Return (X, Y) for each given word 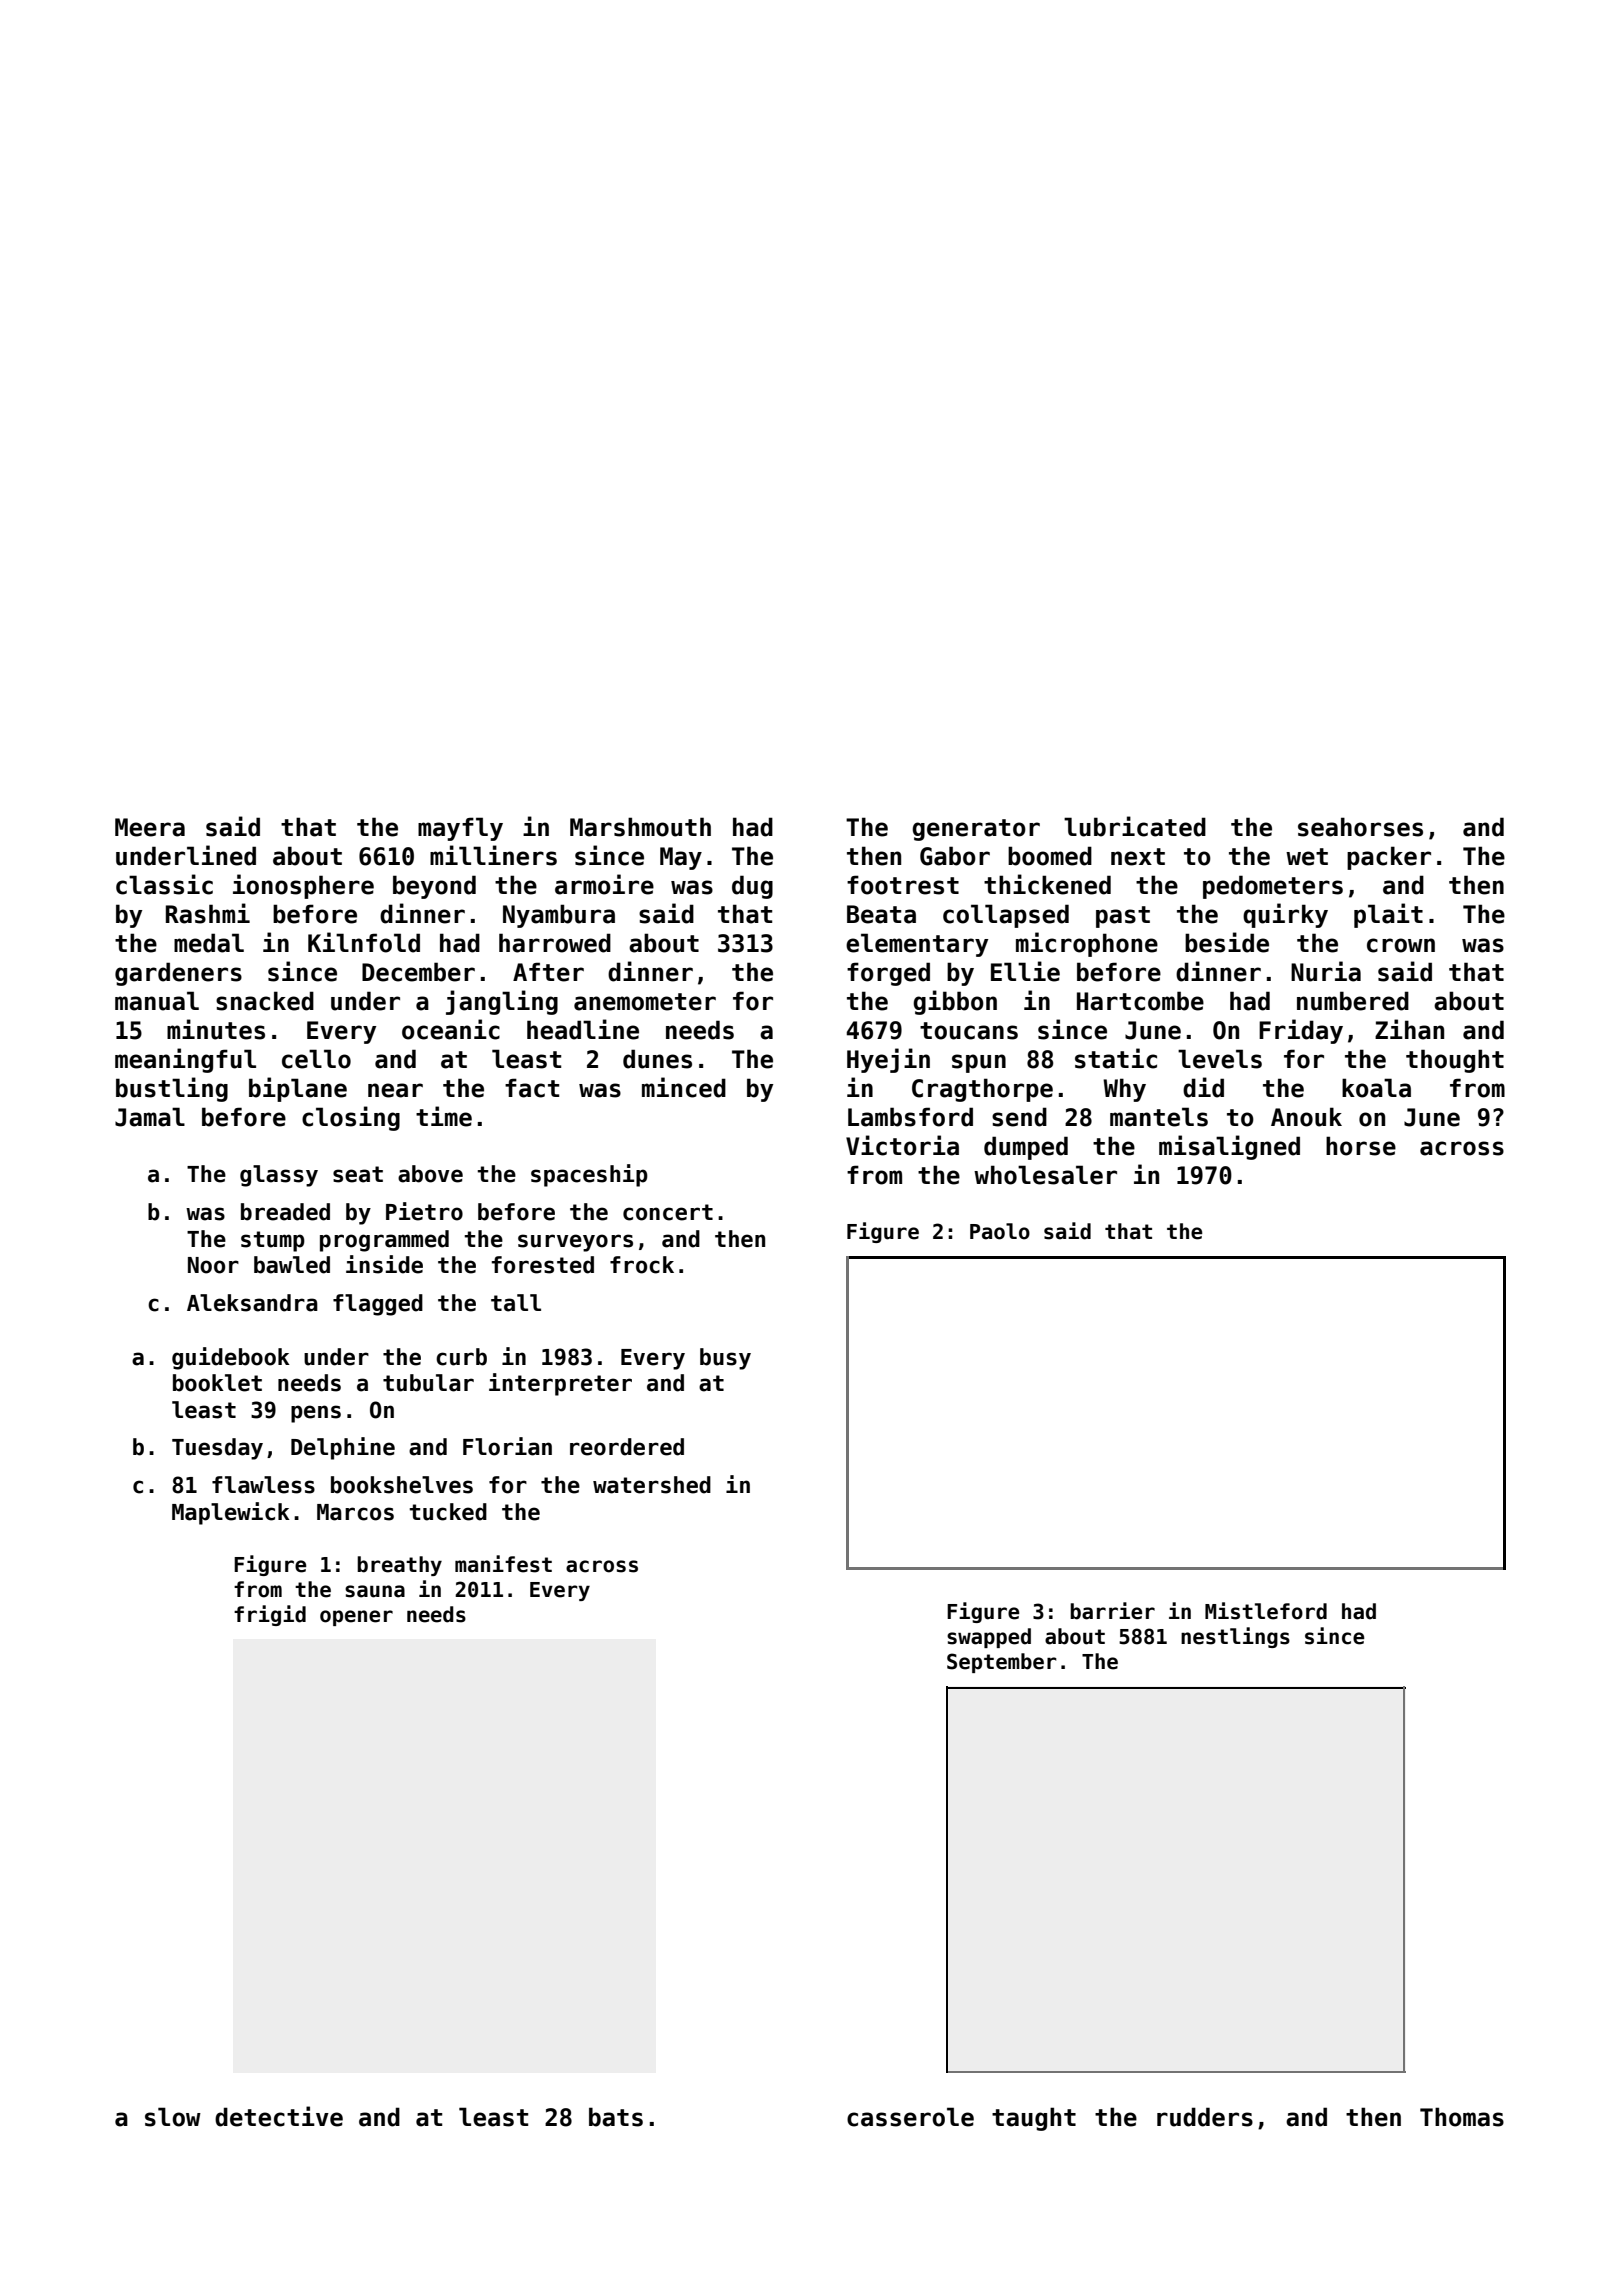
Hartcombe (1140, 1001)
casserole (910, 2117)
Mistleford (1266, 1611)
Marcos (355, 1512)
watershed (652, 1485)
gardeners (178, 974)
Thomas (1462, 2117)
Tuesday (217, 1449)
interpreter (560, 1384)
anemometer (645, 1002)
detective (279, 2116)
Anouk (1306, 1117)
